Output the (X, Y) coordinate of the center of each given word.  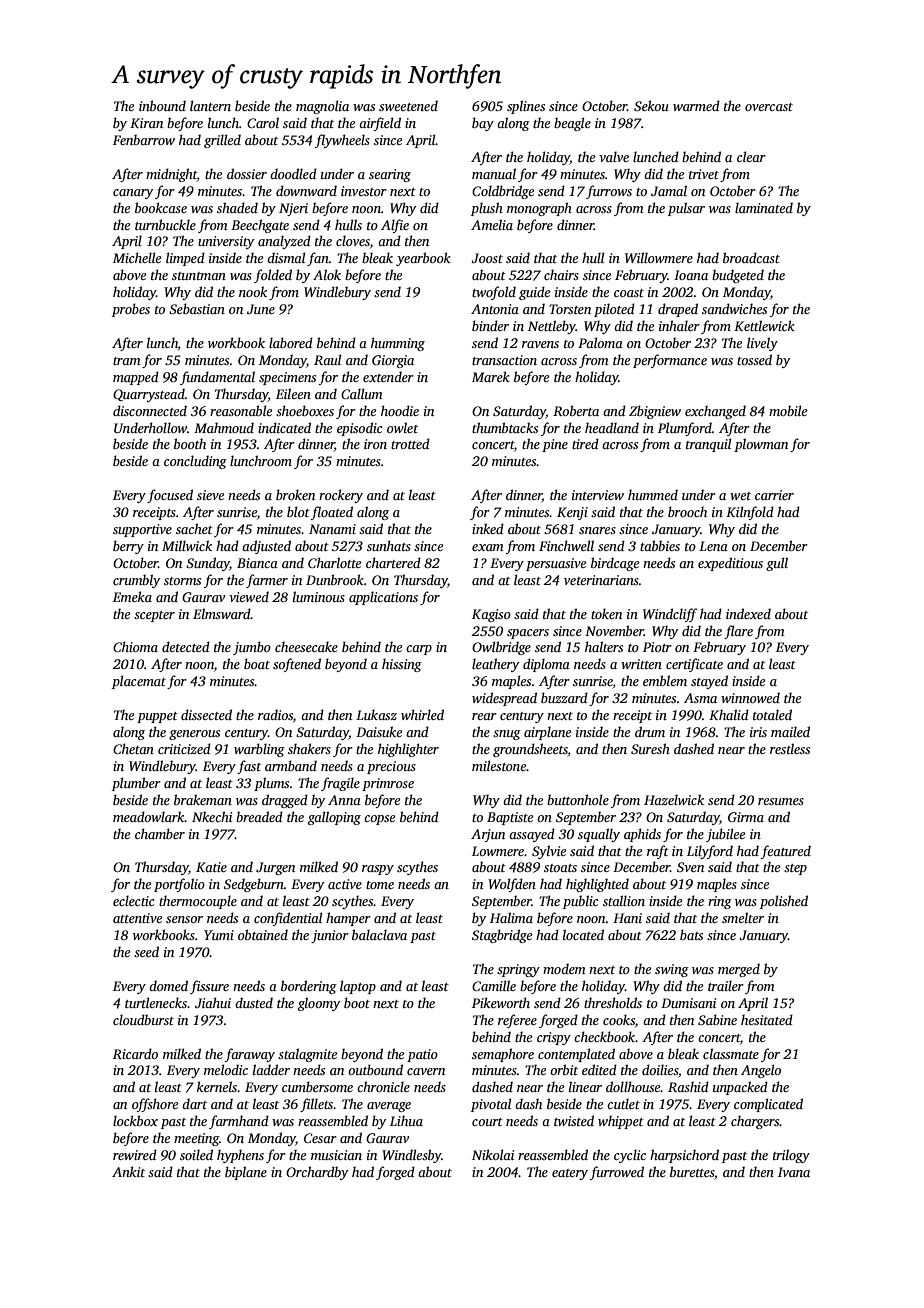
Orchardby (317, 1173)
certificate (694, 665)
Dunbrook (335, 579)
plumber (136, 784)
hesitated (767, 1019)
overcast (769, 107)
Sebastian (197, 308)
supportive (142, 530)
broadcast (751, 257)
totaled (772, 714)
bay (483, 124)
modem (564, 968)
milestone (499, 765)
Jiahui (213, 1002)
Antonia (495, 309)
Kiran (146, 123)
